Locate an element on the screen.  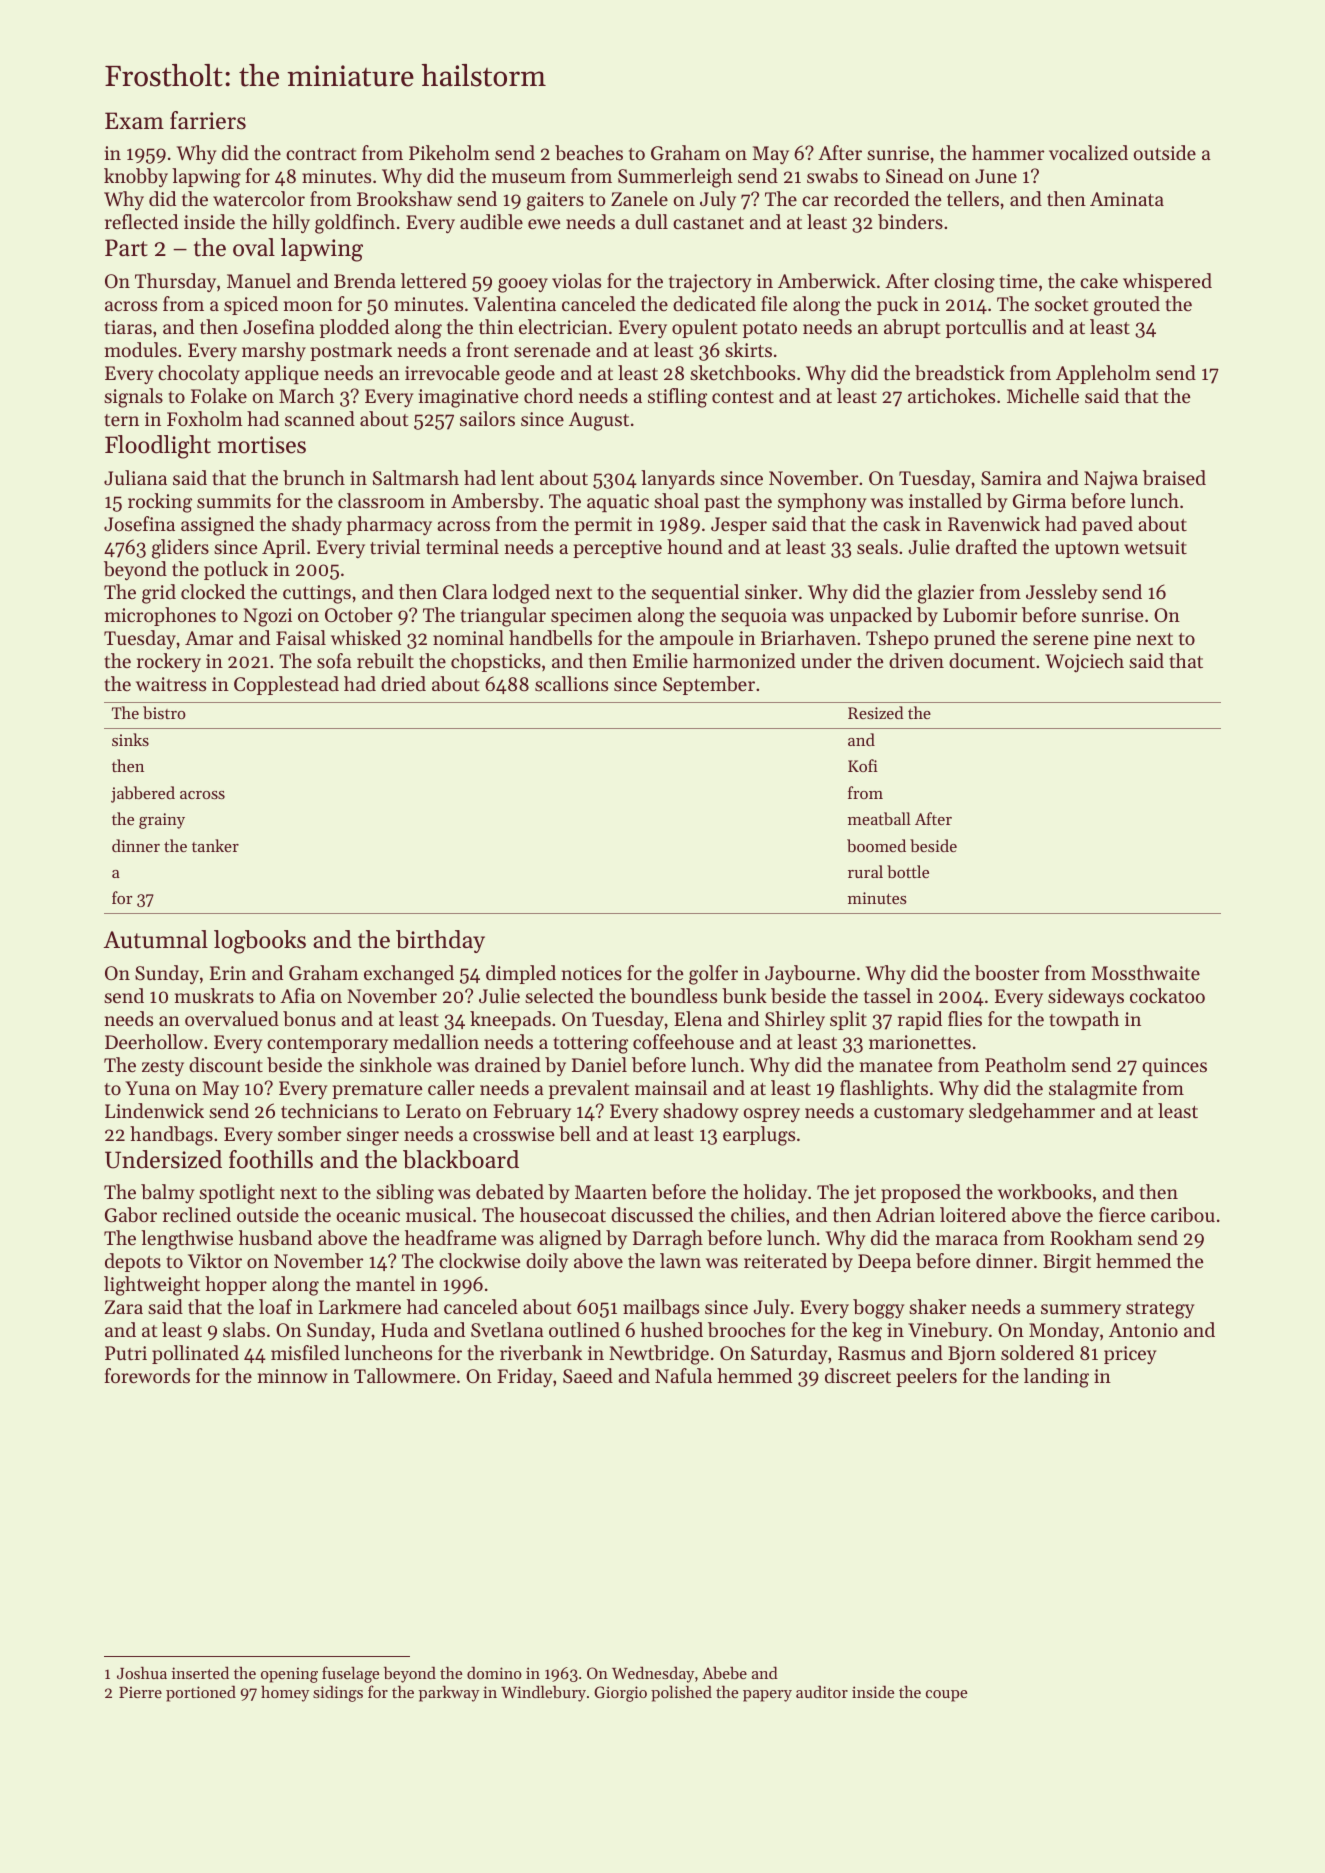
scallions is located at coordinates (571, 683).
